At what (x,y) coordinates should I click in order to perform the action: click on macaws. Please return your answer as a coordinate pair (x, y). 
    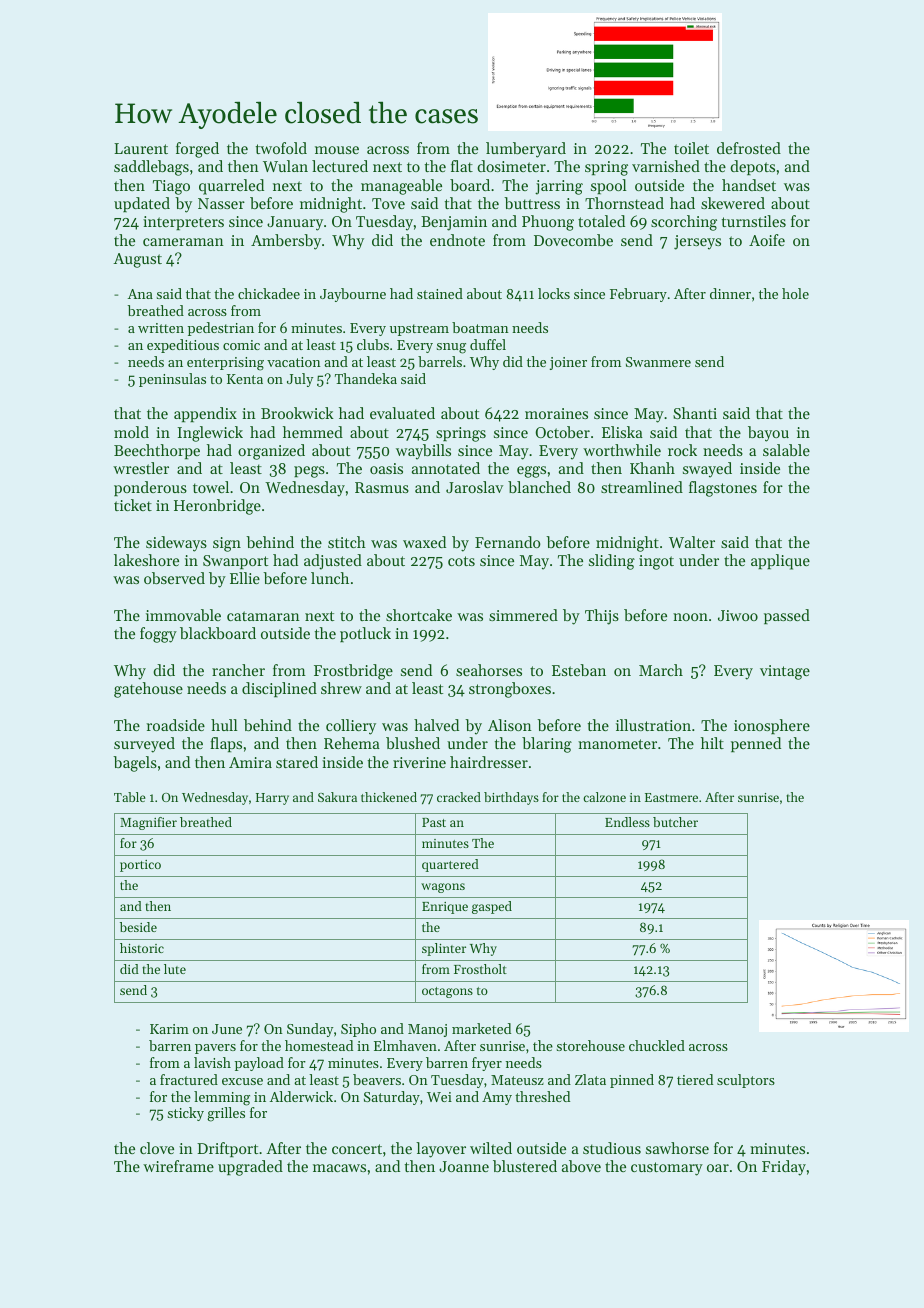
    Looking at the image, I should click on (339, 1168).
